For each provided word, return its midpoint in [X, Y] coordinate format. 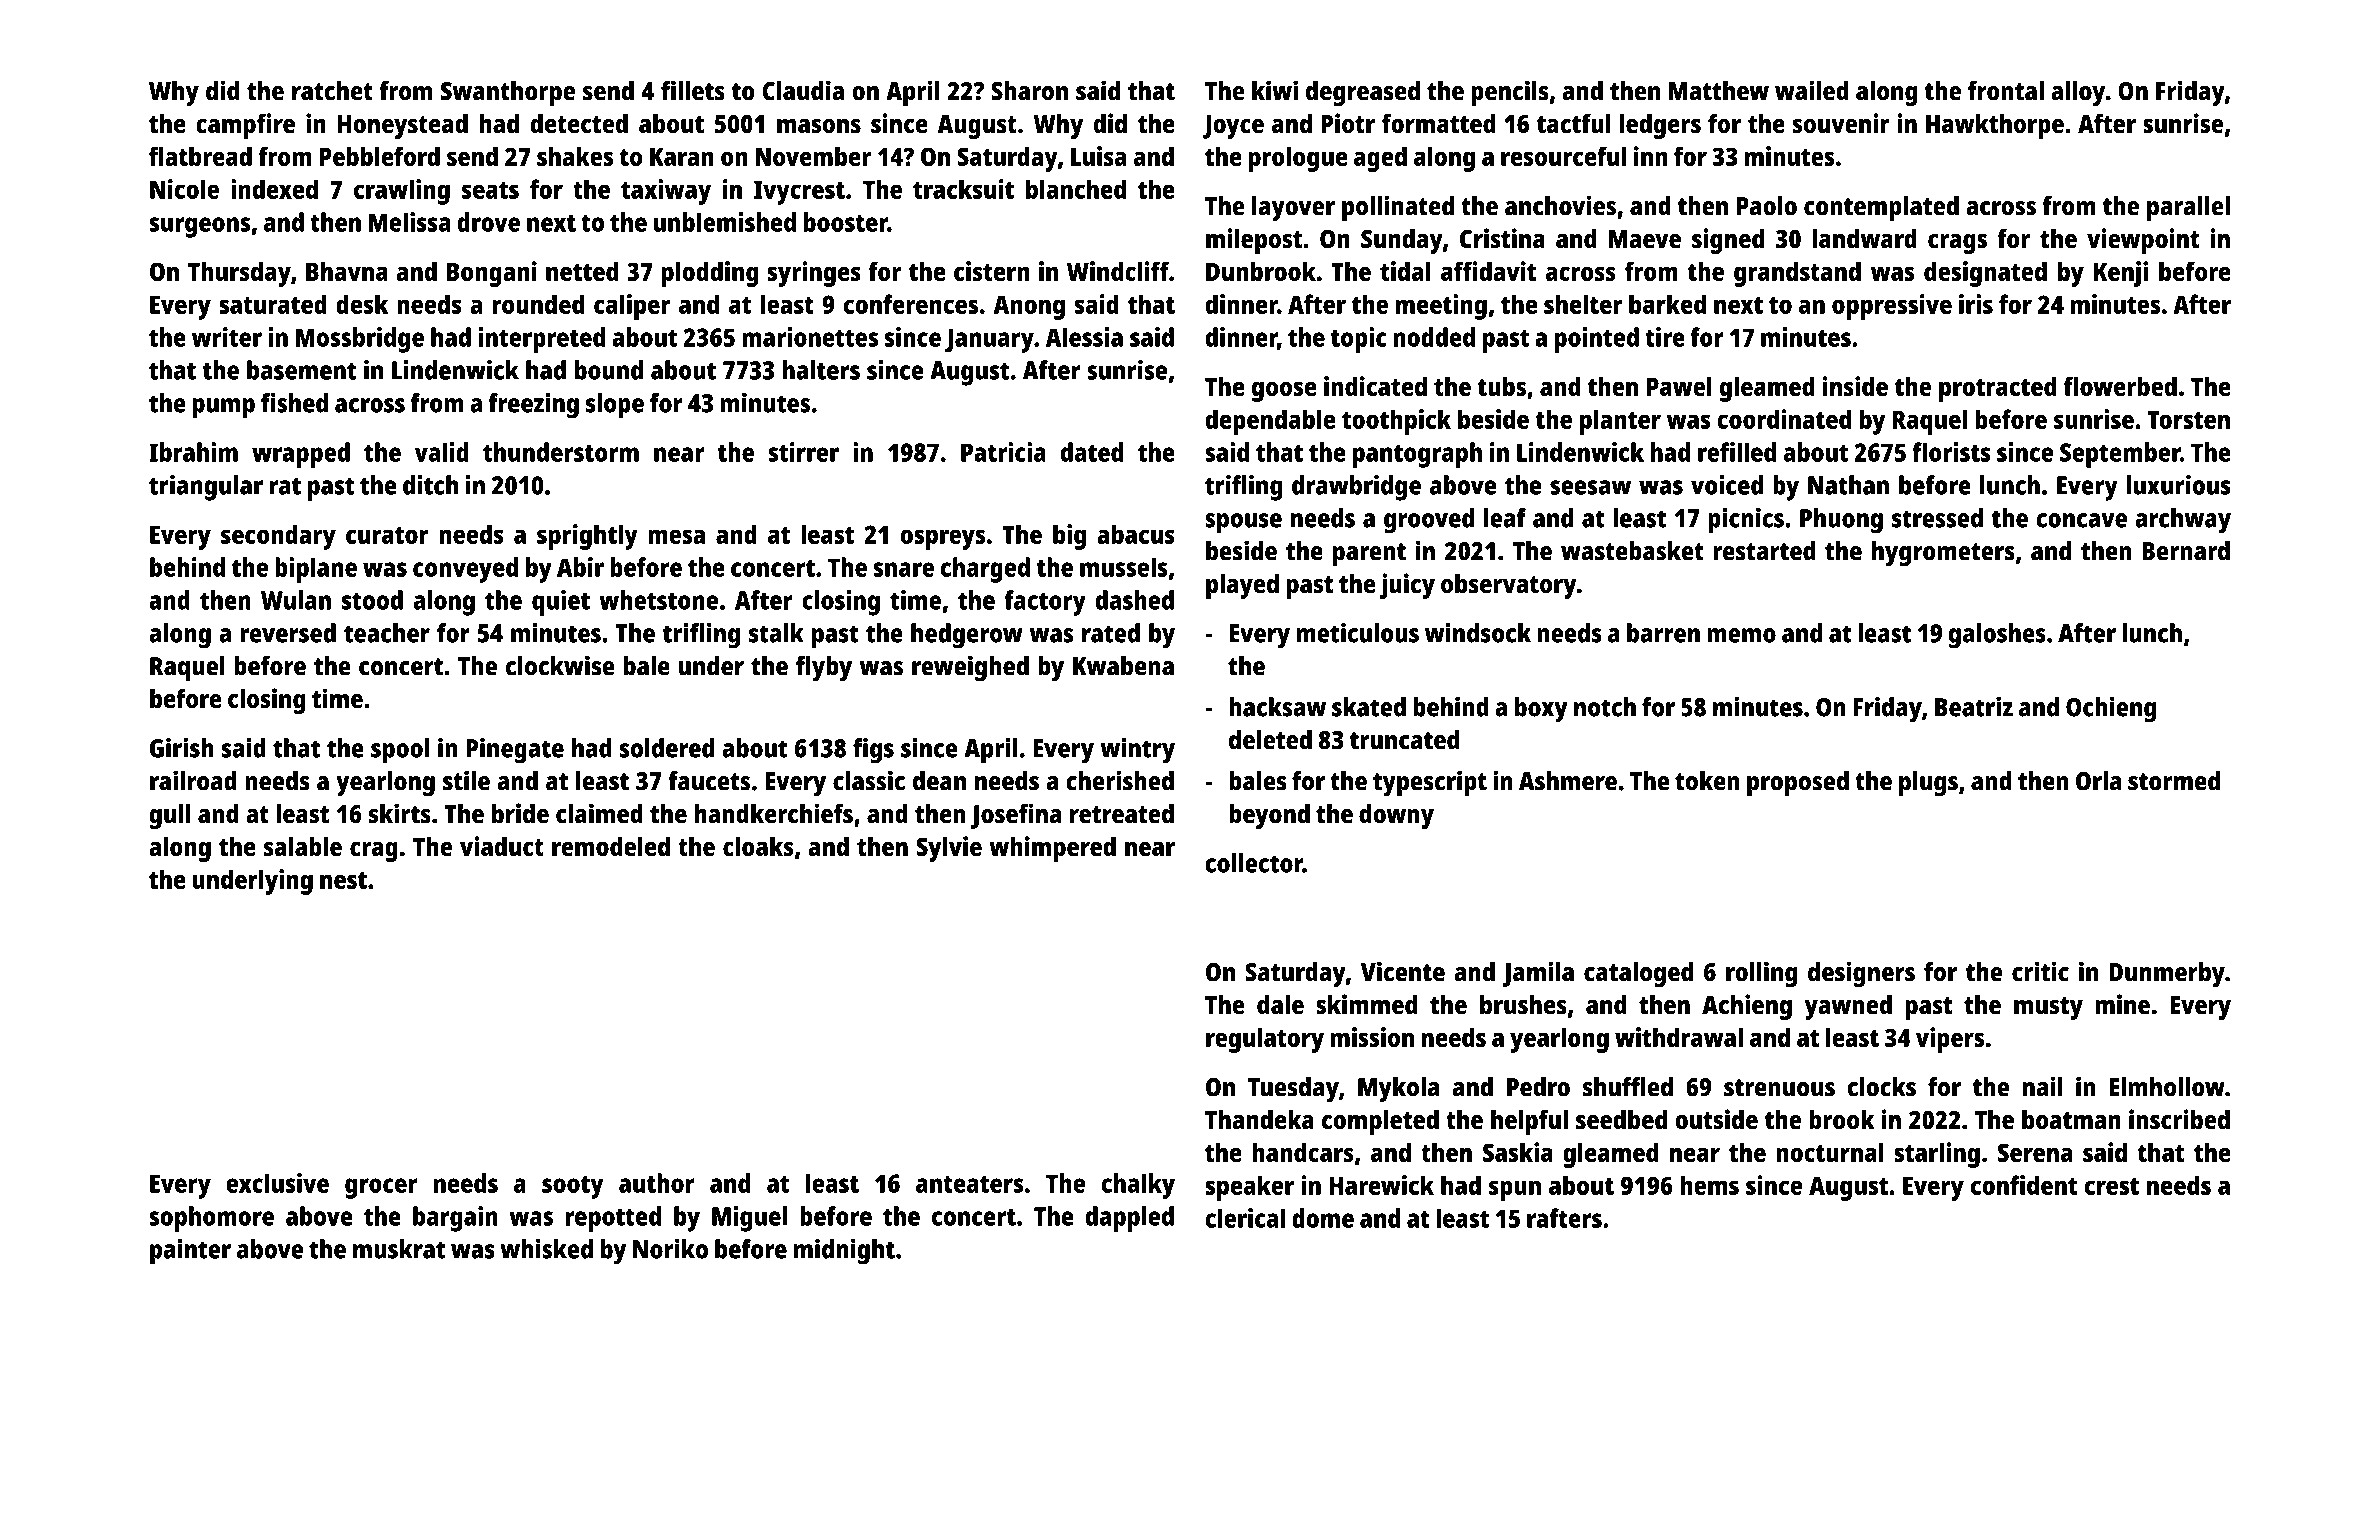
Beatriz [1974, 706]
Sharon [1029, 91]
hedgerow [966, 636]
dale [1280, 1004]
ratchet [332, 91]
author [657, 1183]
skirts [400, 813]
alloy [2078, 93]
